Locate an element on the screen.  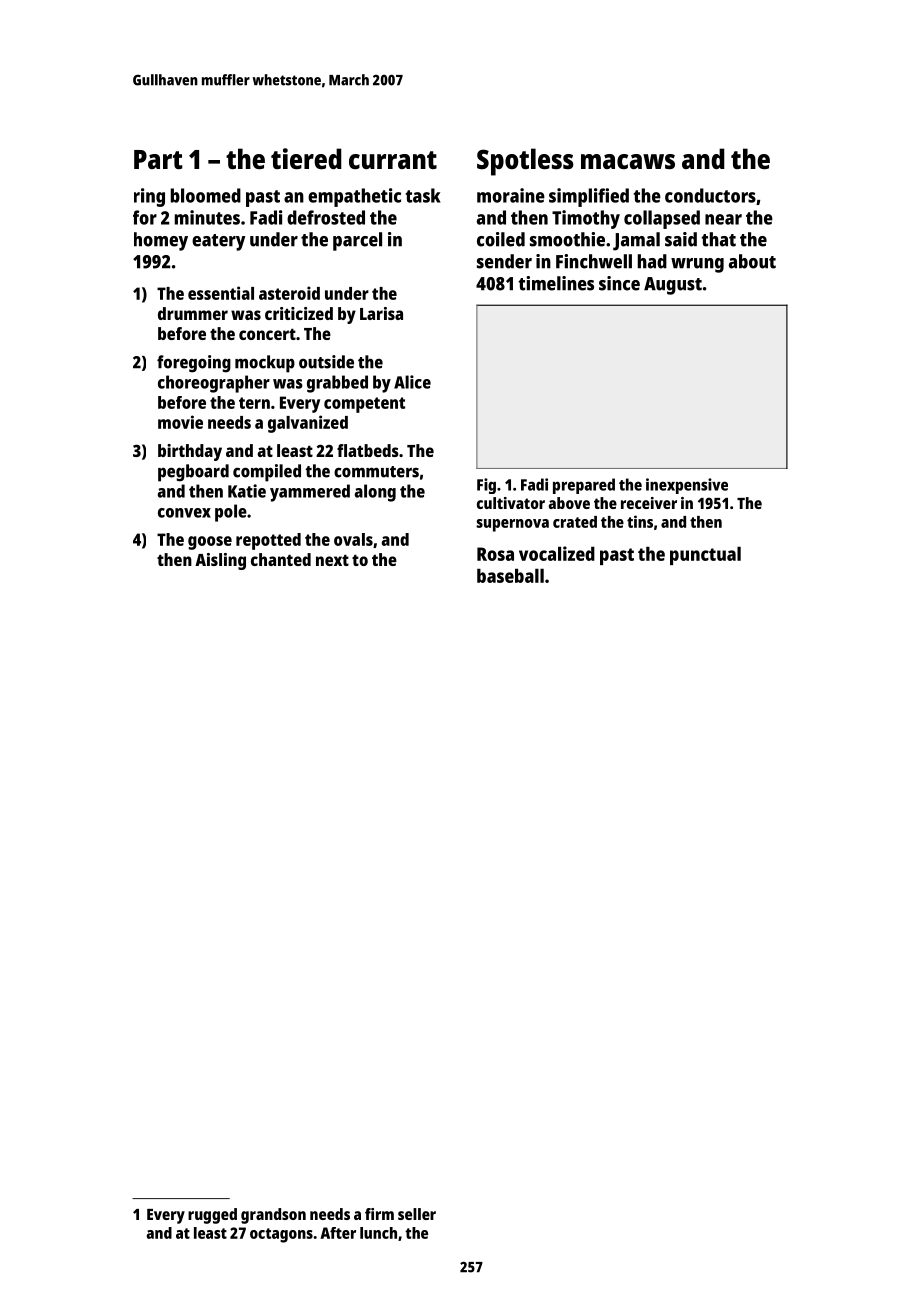
compiled is located at coordinates (267, 473).
